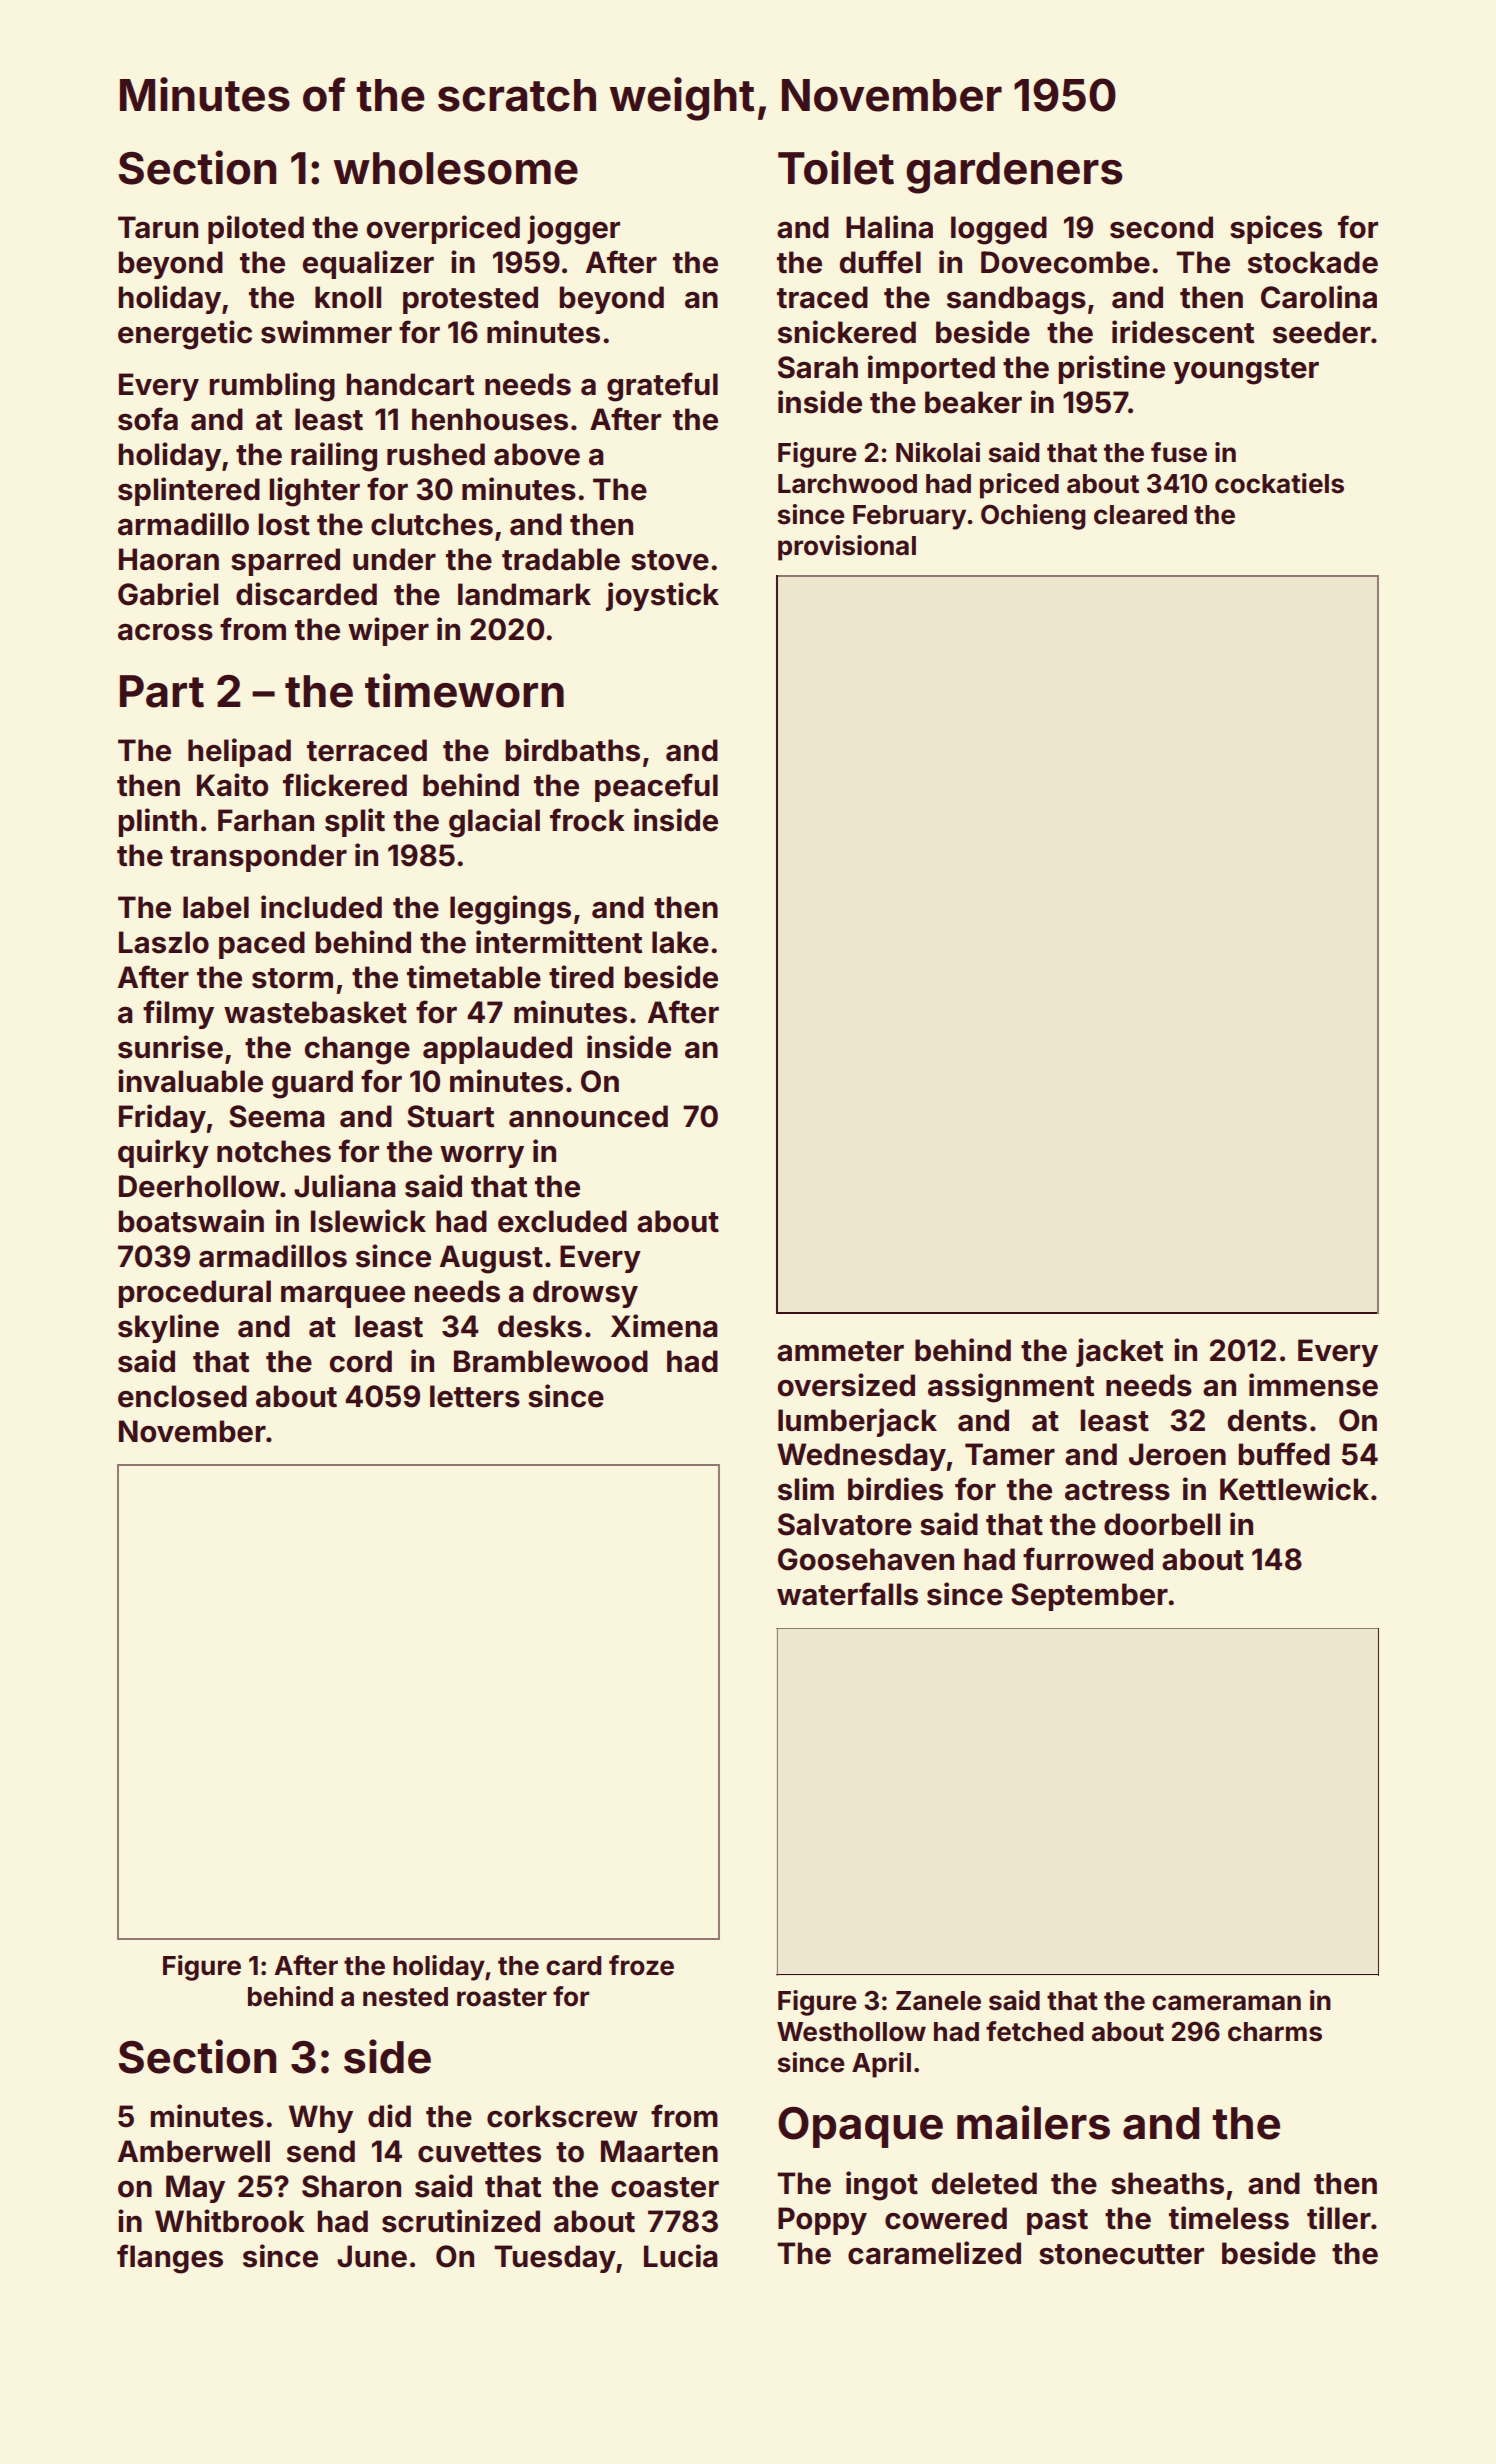  Describe the element at coordinates (880, 262) in the page. I see `duffel` at that location.
